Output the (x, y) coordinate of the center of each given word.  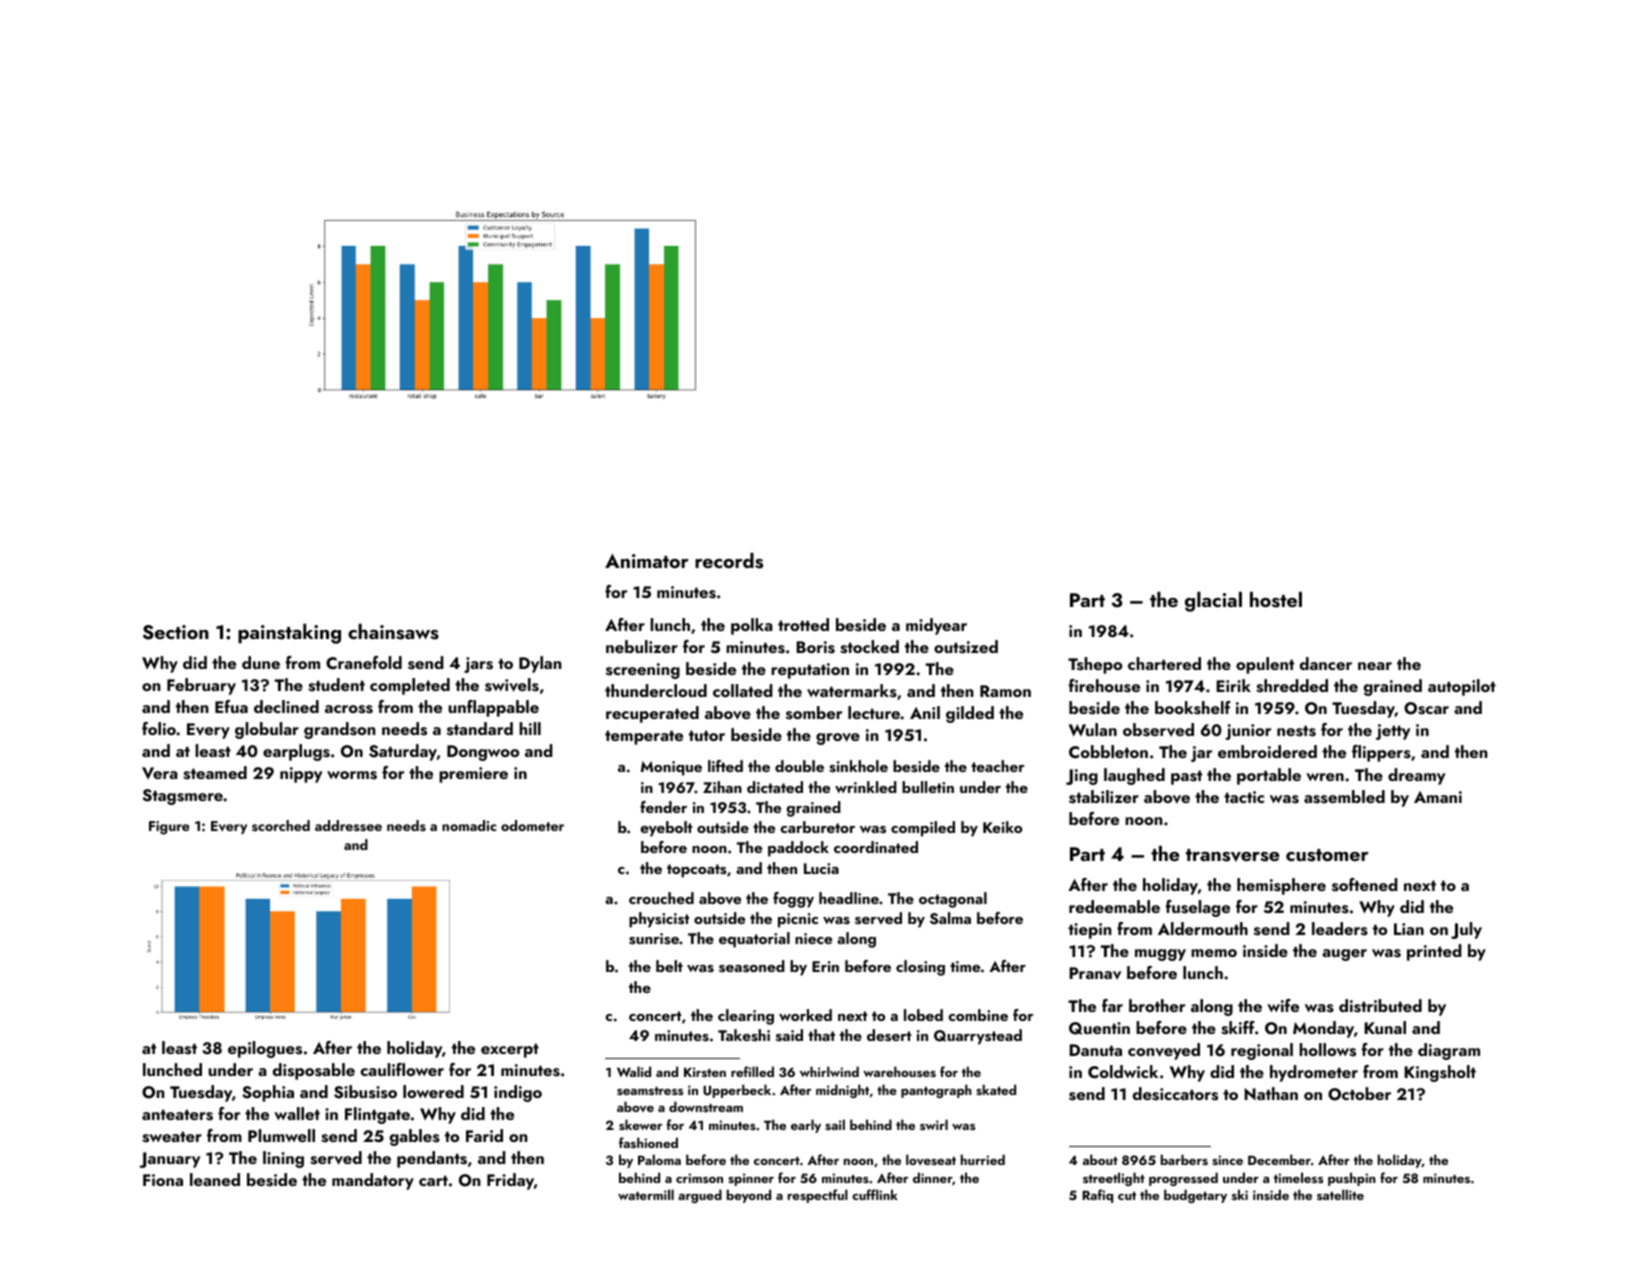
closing (920, 968)
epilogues (265, 1049)
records (729, 561)
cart (433, 1180)
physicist (659, 920)
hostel (1276, 600)
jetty (1393, 732)
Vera (160, 773)
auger (1344, 955)
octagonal (953, 900)
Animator (646, 561)
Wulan (1093, 729)
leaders (1340, 929)
